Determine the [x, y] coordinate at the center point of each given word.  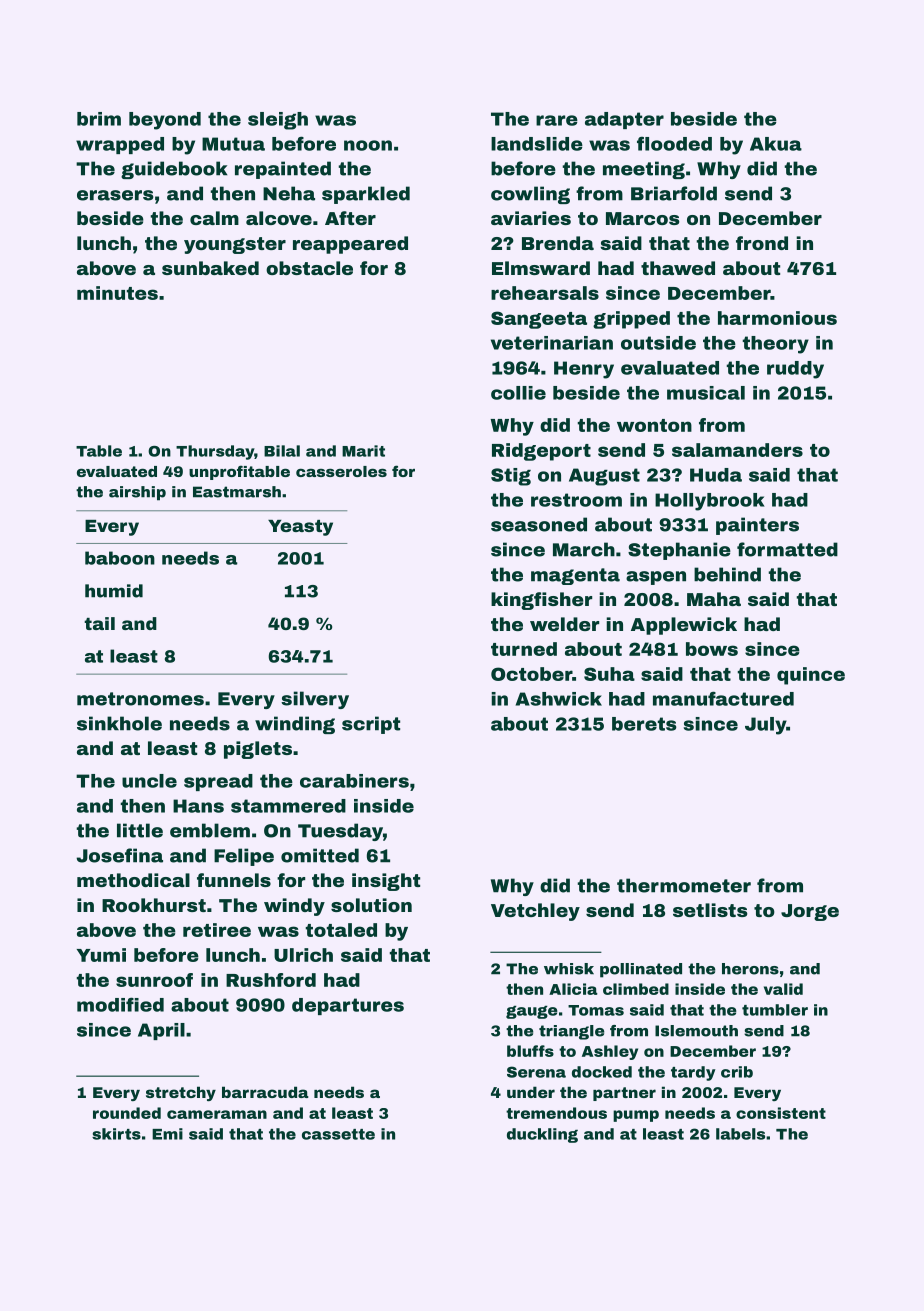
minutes [117, 293]
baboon [120, 558]
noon [368, 145]
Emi [167, 1134]
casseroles [341, 471]
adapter [624, 120]
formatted [787, 549]
